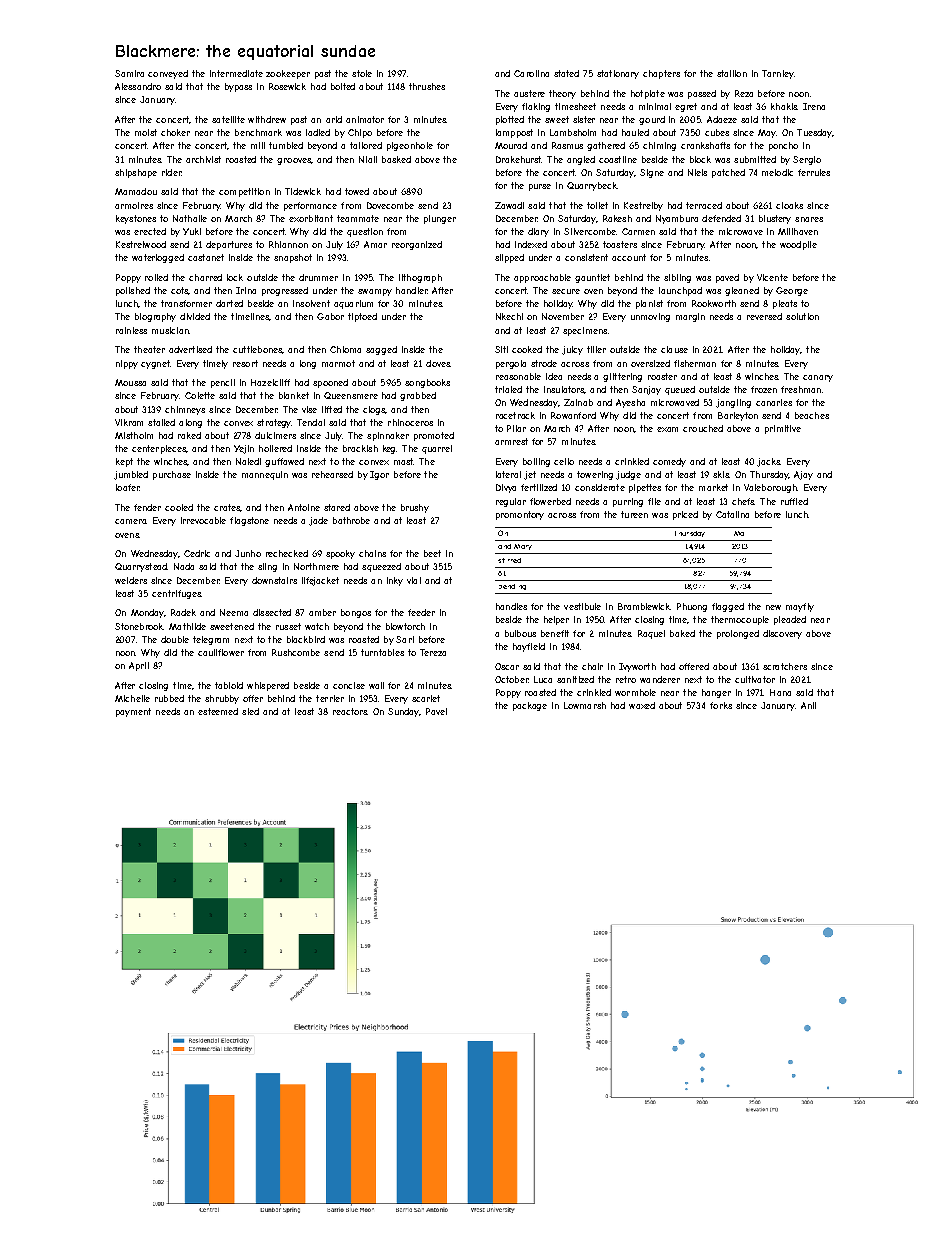  Describe the element at coordinates (790, 620) in the image. I see `pleaded` at that location.
